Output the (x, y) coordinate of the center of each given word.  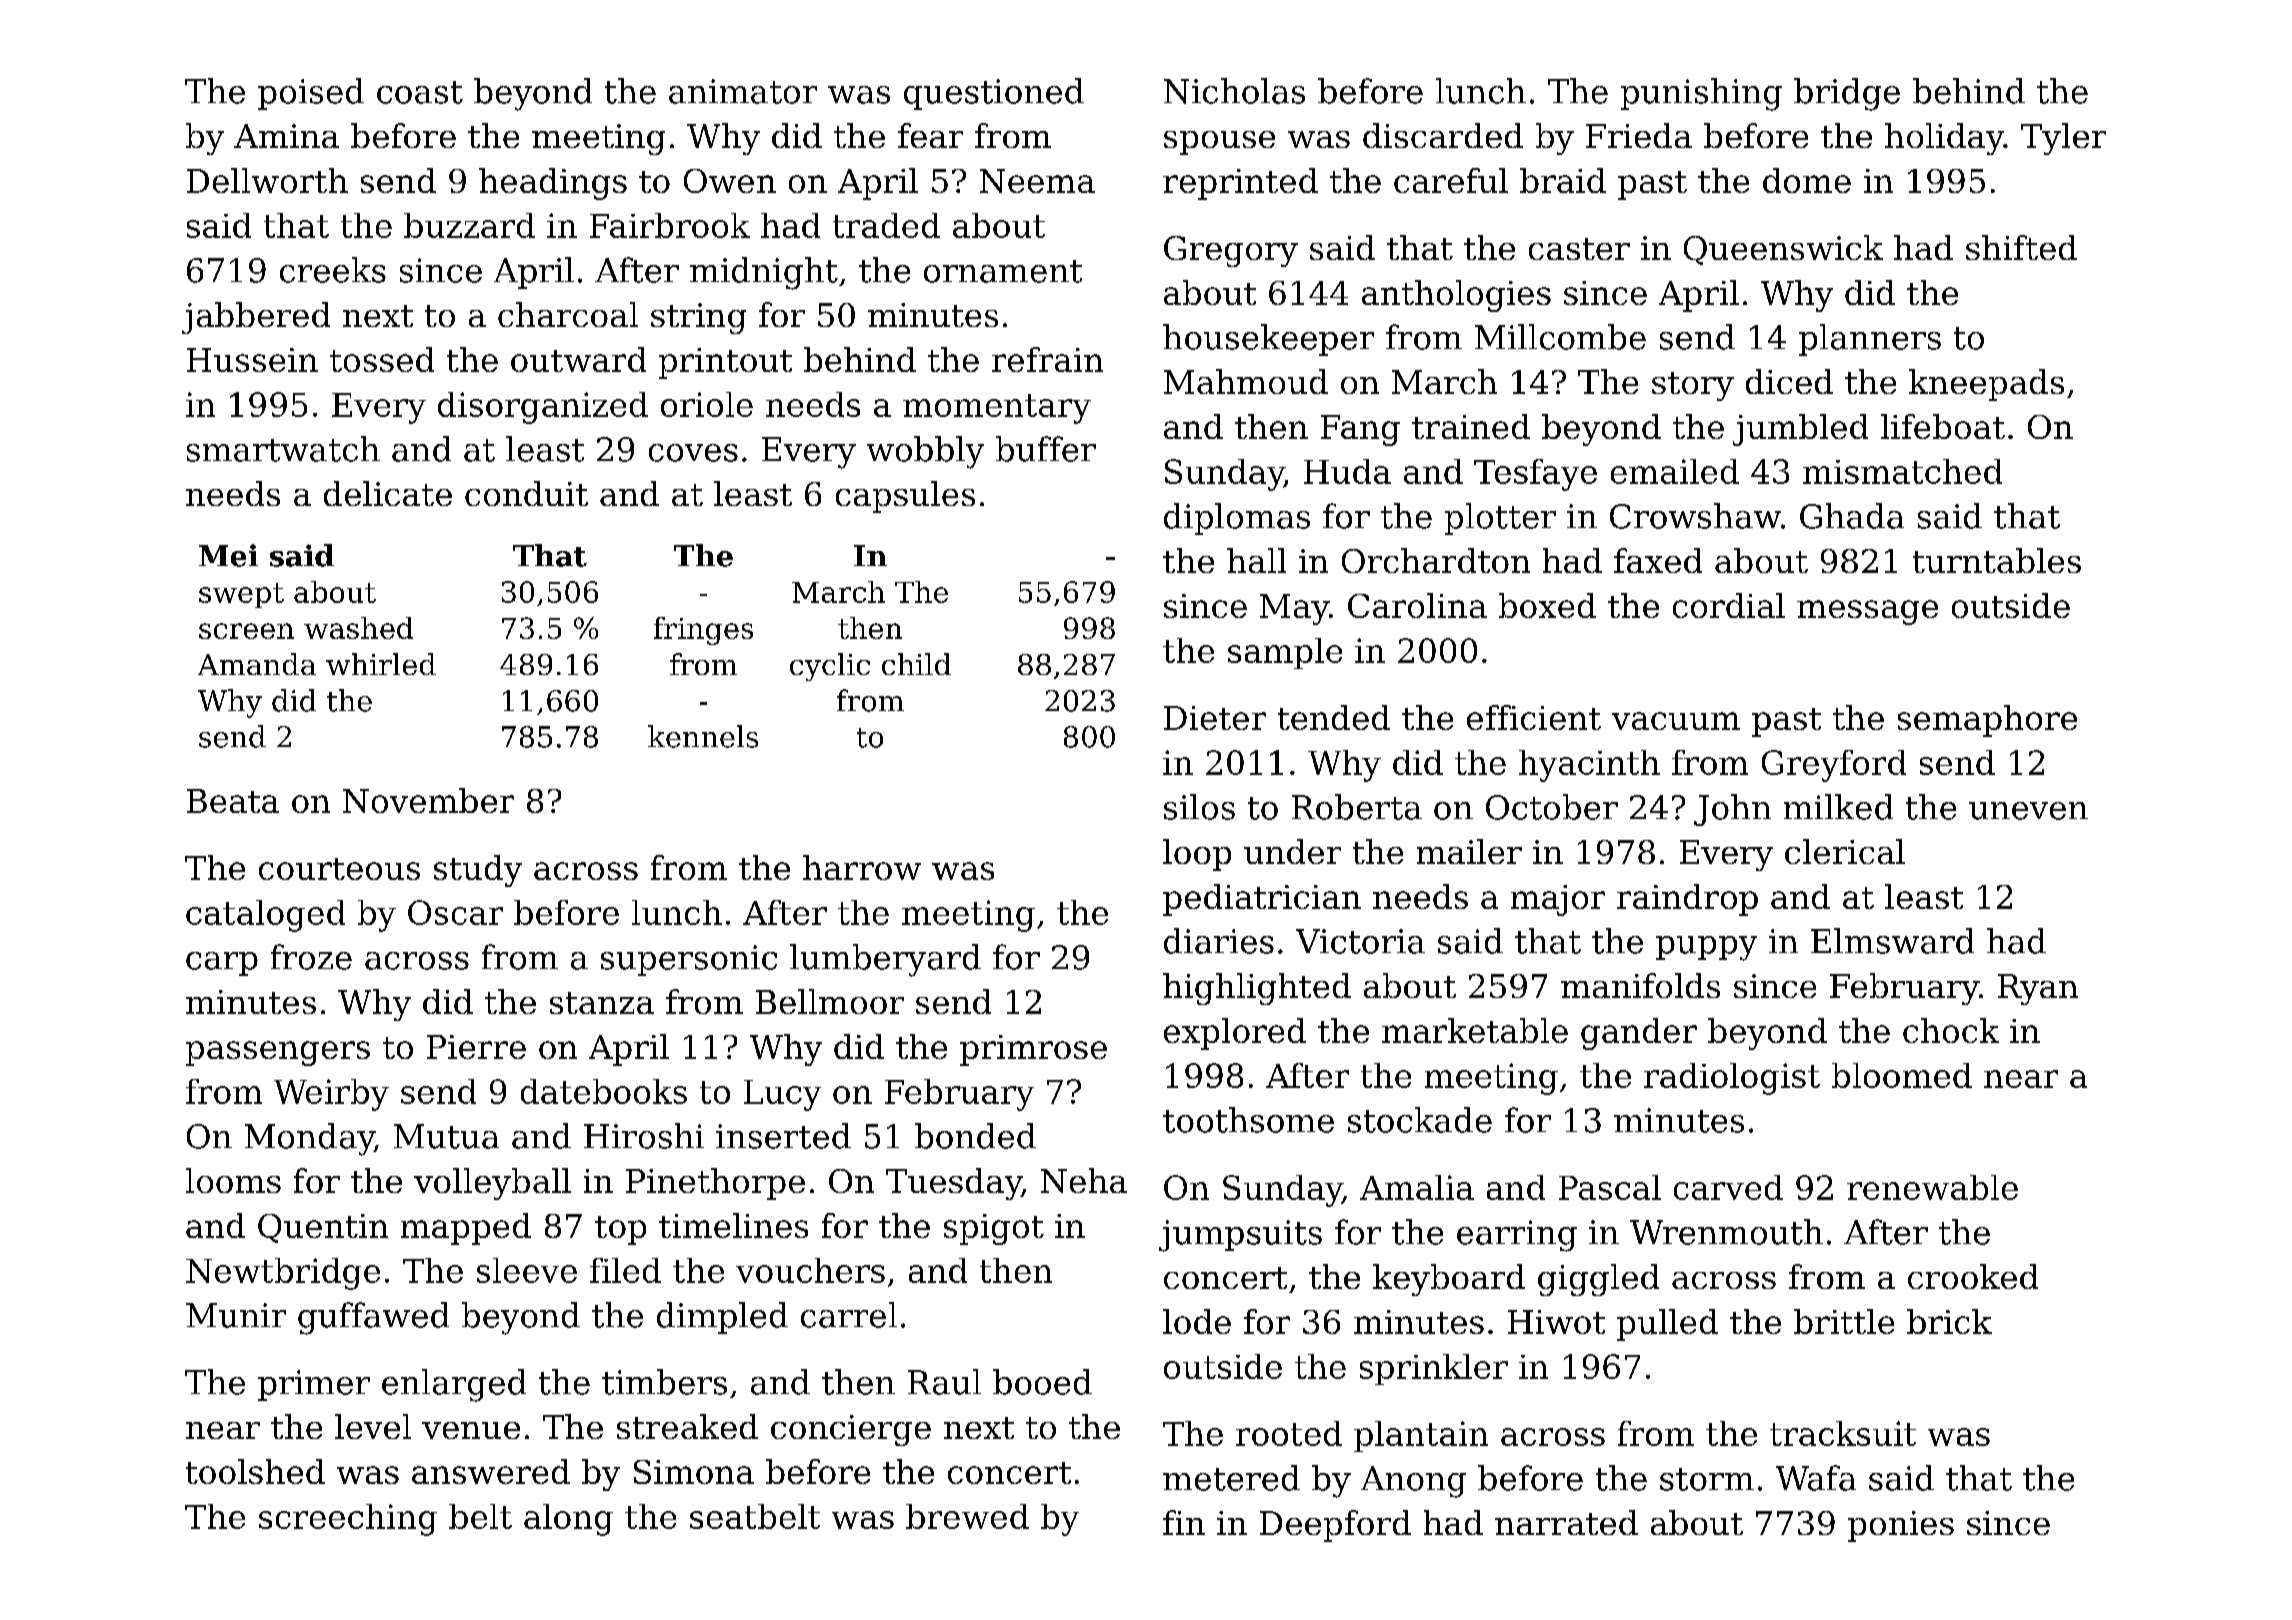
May (1294, 609)
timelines (733, 1225)
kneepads (1986, 385)
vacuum (1676, 721)
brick (1949, 1321)
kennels (703, 736)
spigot (994, 1229)
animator (743, 91)
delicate (388, 493)
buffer (1046, 449)
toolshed (255, 1471)
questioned (994, 94)
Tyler (2063, 139)
